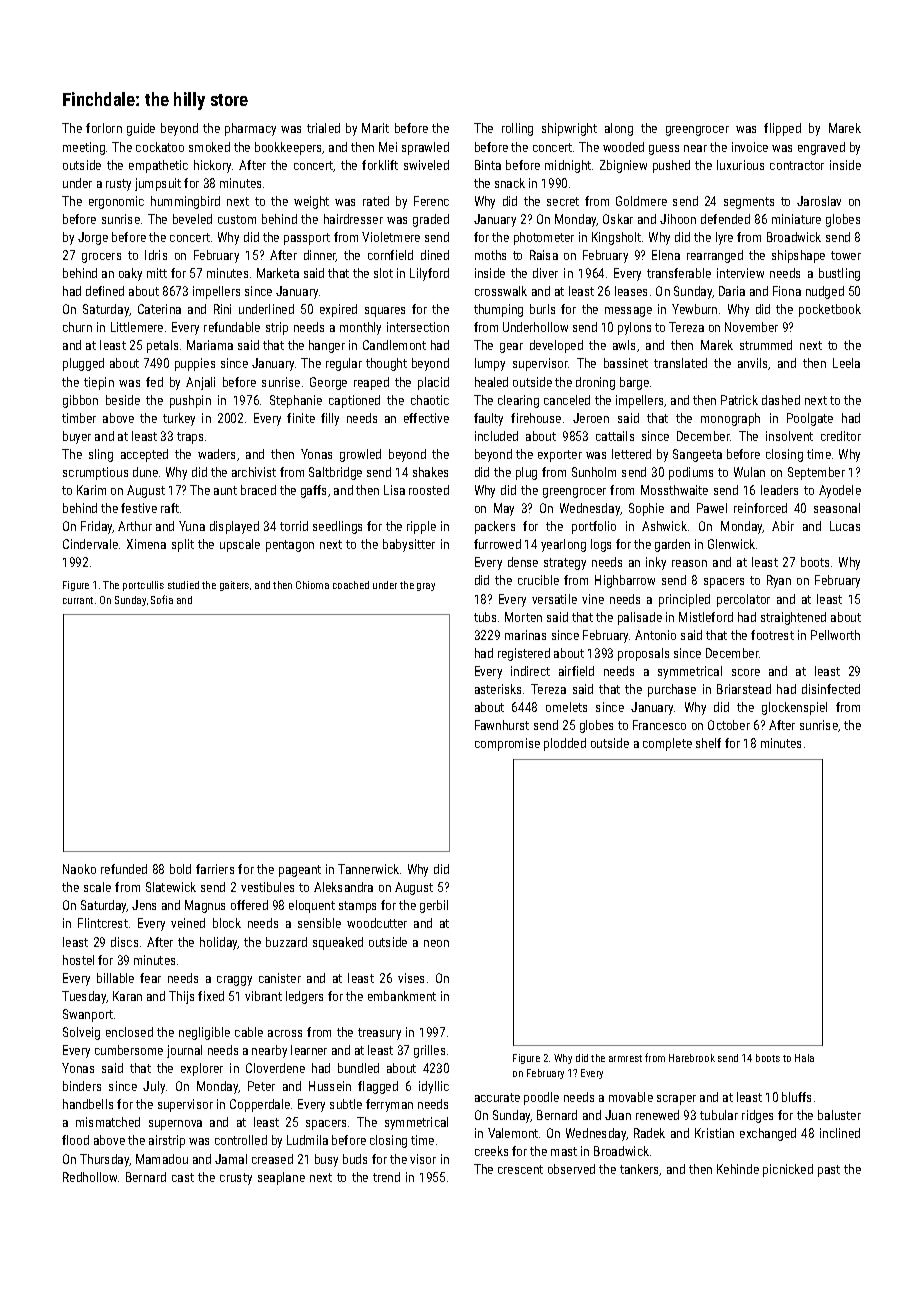 This image has width=924, height=1308. Describe the element at coordinates (258, 490) in the image. I see `braced` at that location.
